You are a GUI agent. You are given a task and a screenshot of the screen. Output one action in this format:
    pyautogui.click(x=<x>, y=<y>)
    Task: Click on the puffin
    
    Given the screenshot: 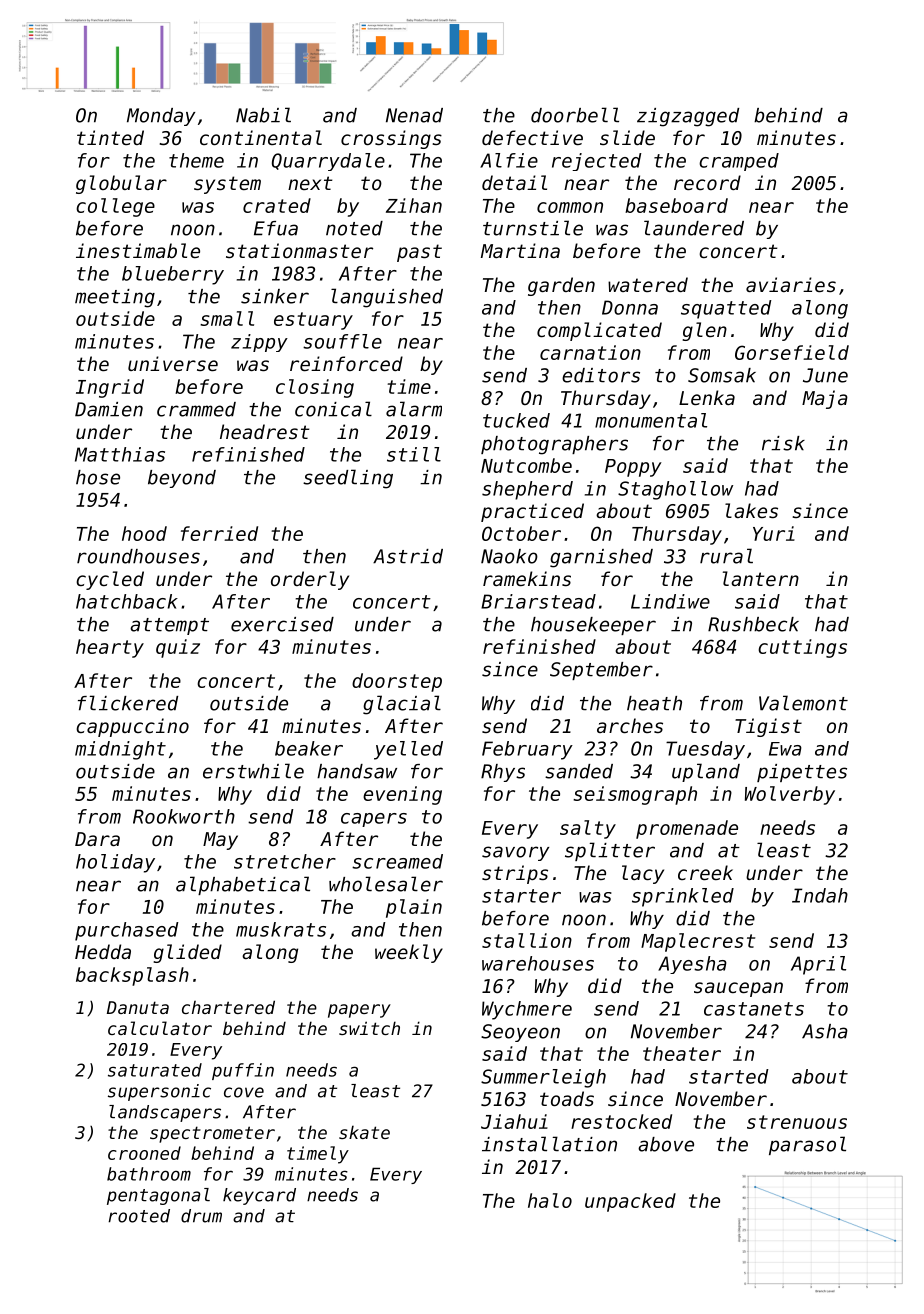 What is the action you would take?
    pyautogui.click(x=243, y=1071)
